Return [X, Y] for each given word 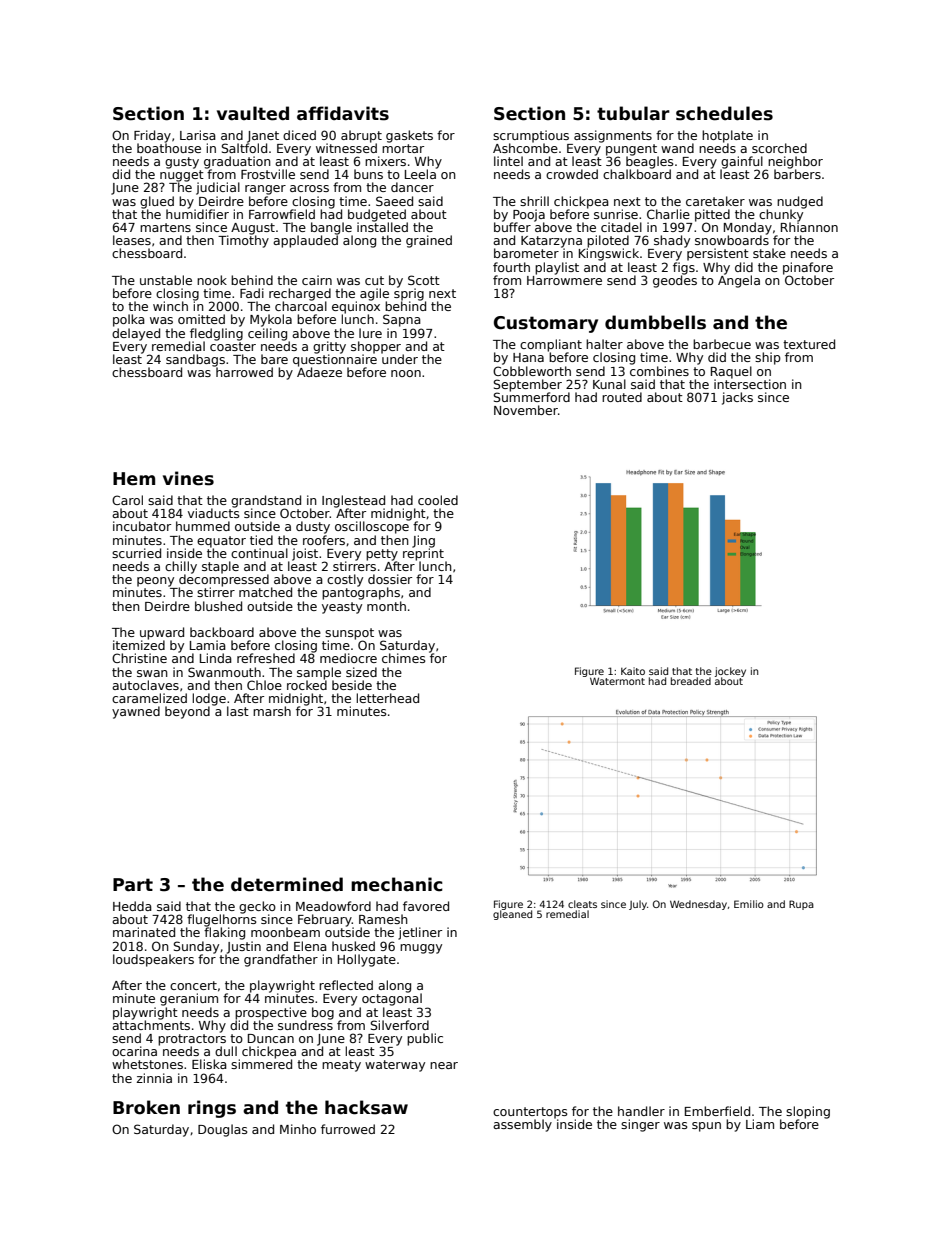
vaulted [253, 113]
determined [287, 884]
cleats [582, 904]
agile [374, 294]
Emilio [749, 904]
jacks [737, 398]
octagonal [392, 999]
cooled [438, 500]
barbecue [722, 344]
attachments [151, 1025]
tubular [633, 113]
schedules [724, 113]
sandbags [195, 360]
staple [220, 567]
